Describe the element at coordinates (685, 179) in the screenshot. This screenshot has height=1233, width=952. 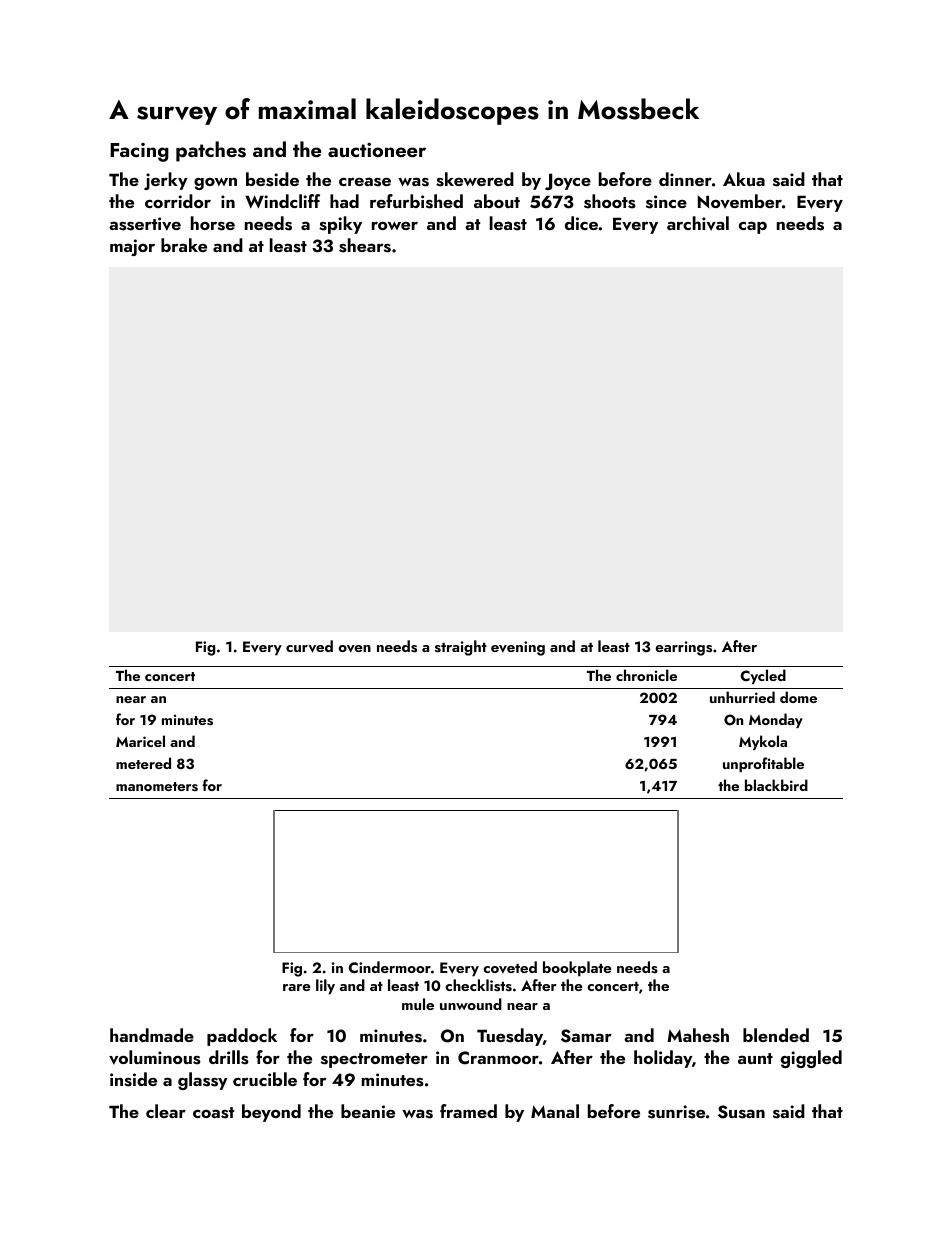
I see `dinner` at that location.
